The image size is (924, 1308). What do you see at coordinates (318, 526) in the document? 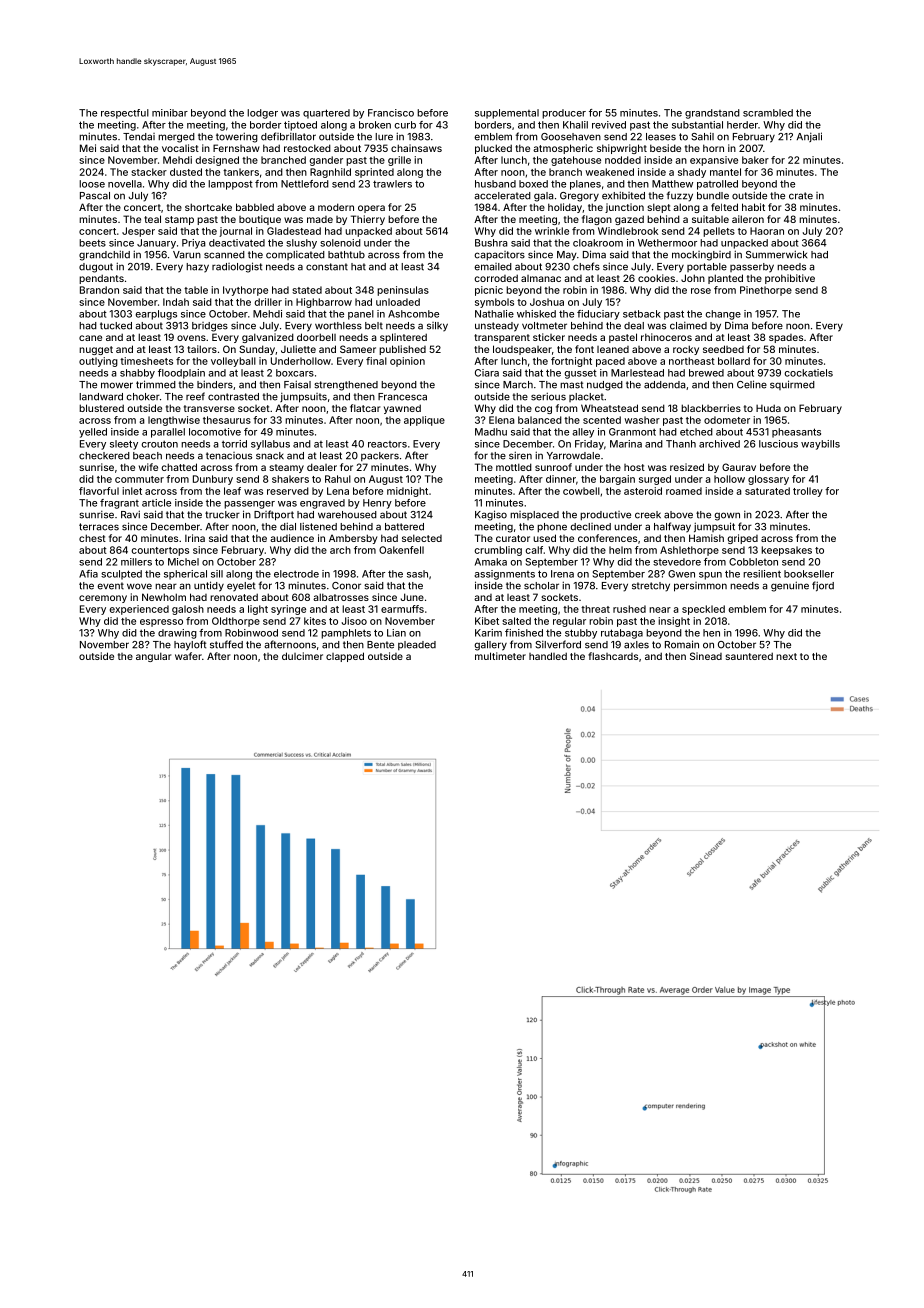
I see `listened` at bounding box center [318, 526].
